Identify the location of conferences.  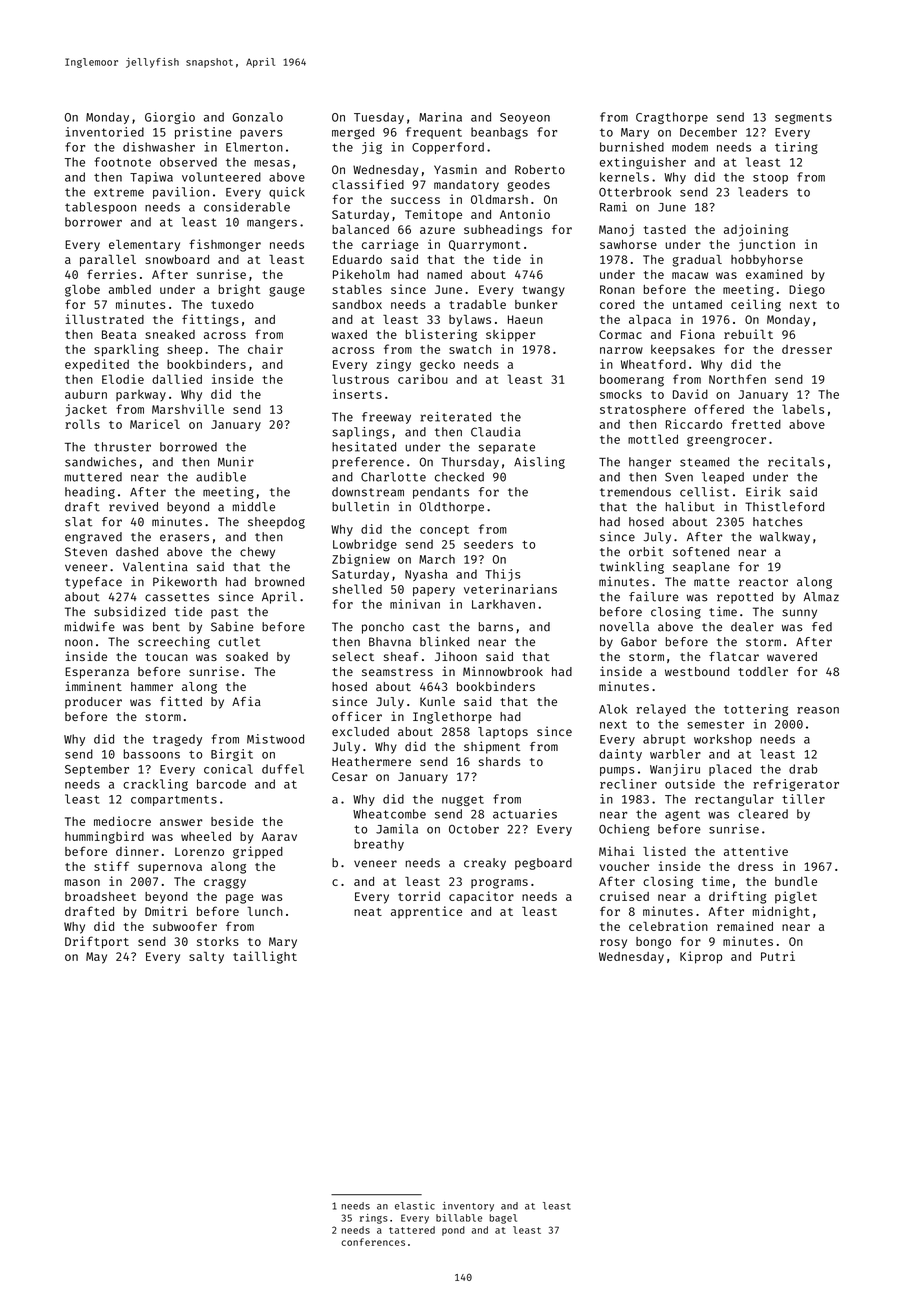
(373, 1242).
